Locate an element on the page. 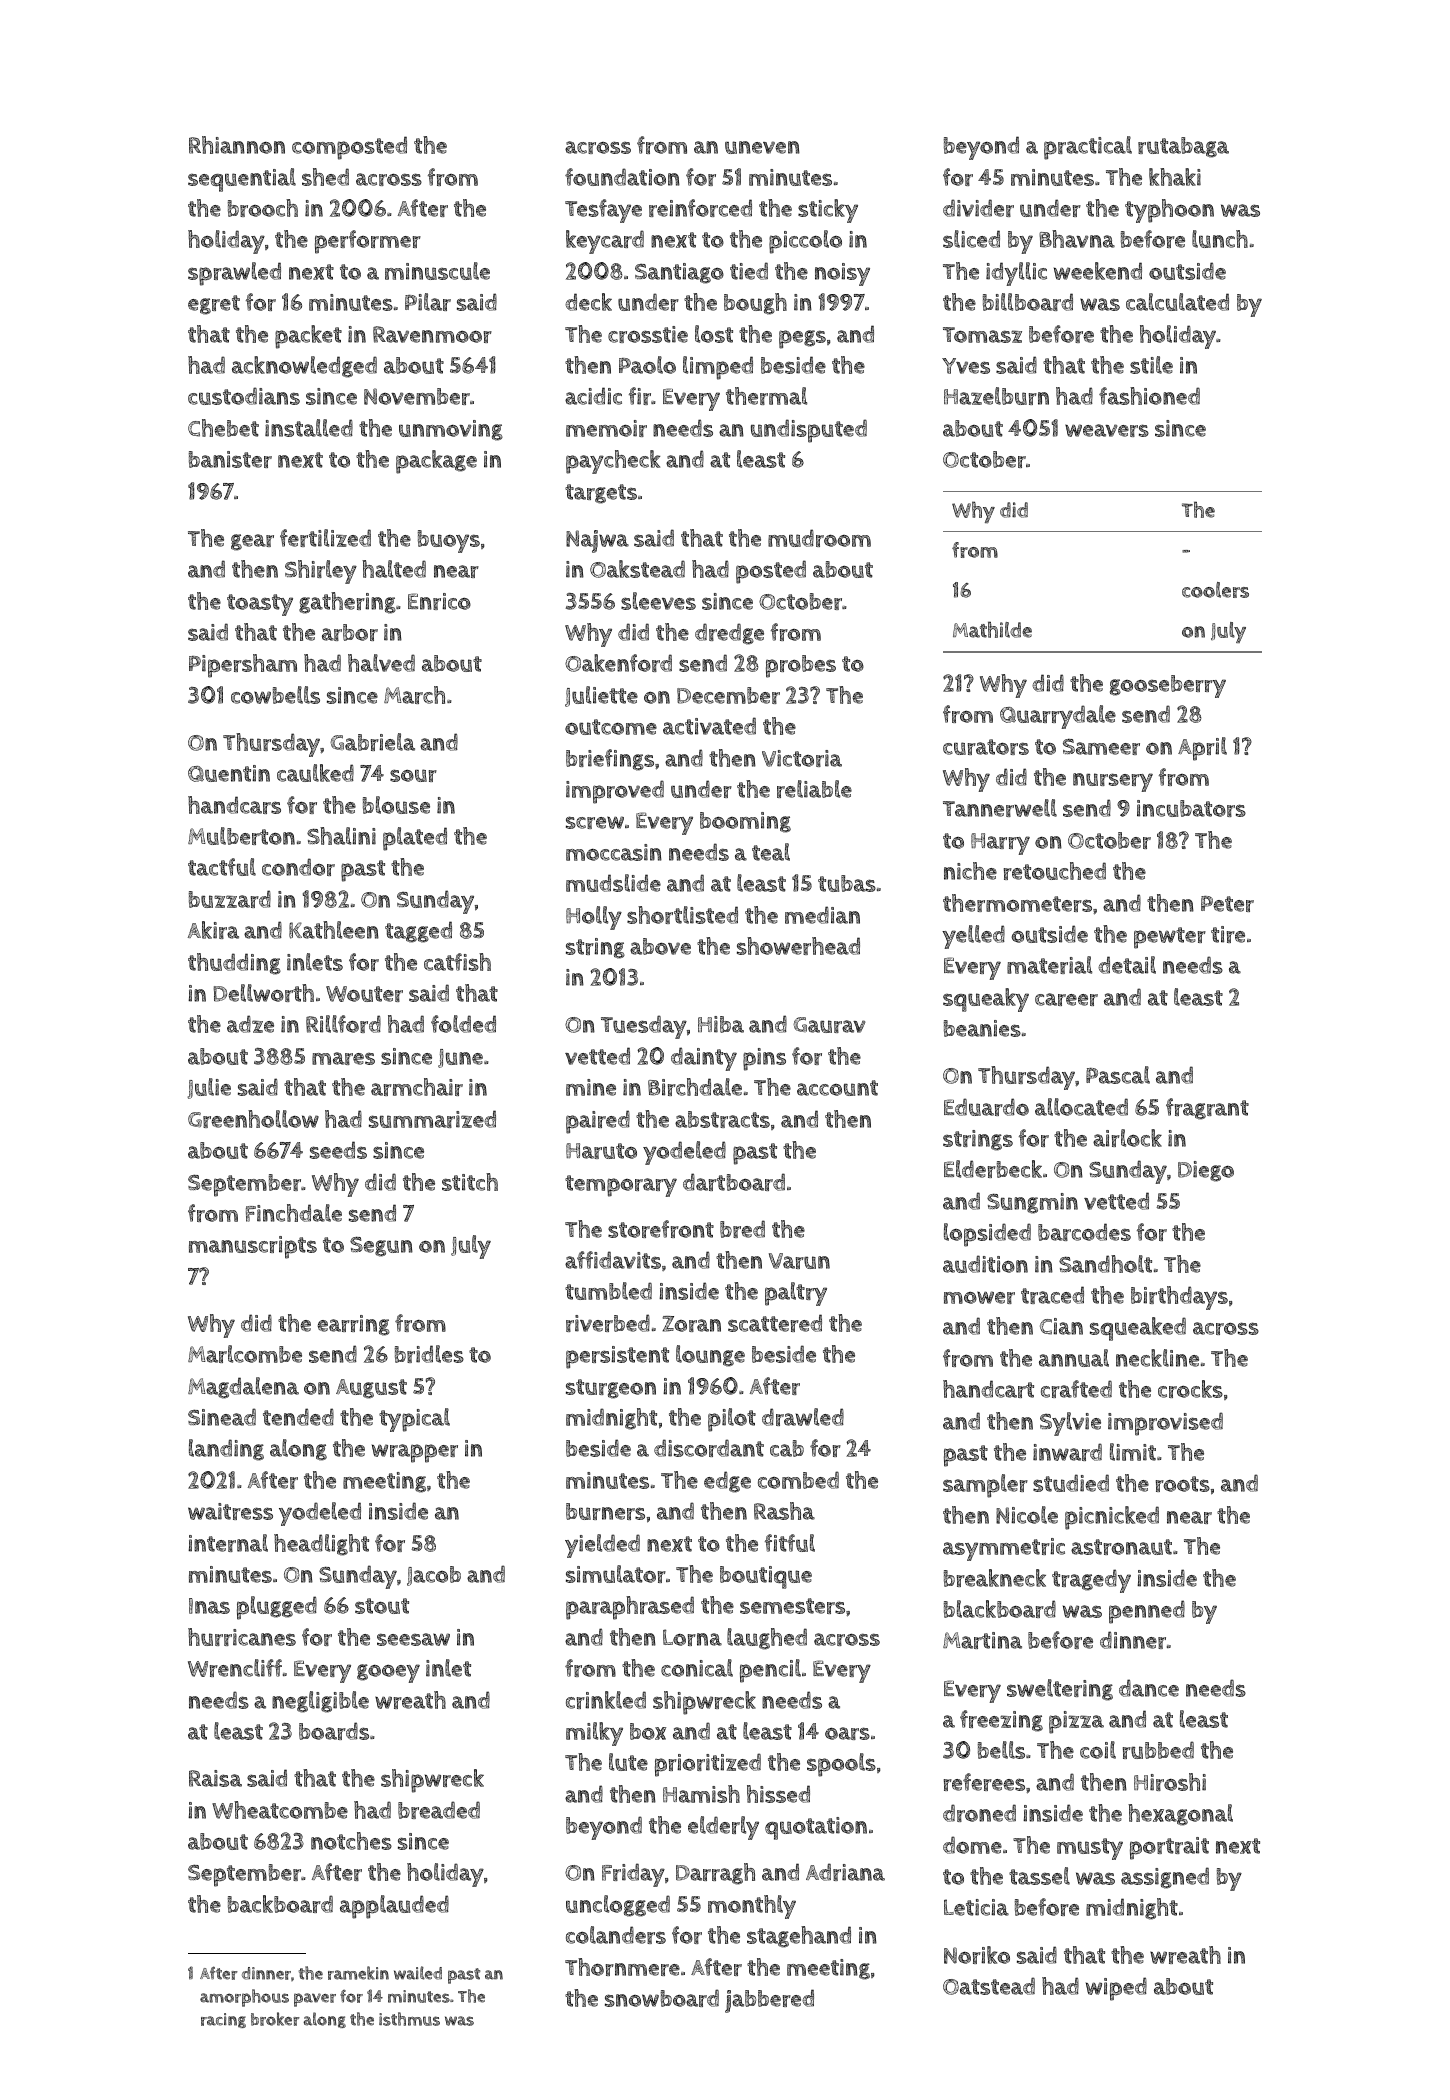 Image resolution: width=1450 pixels, height=2100 pixels. foundation is located at coordinates (622, 177).
